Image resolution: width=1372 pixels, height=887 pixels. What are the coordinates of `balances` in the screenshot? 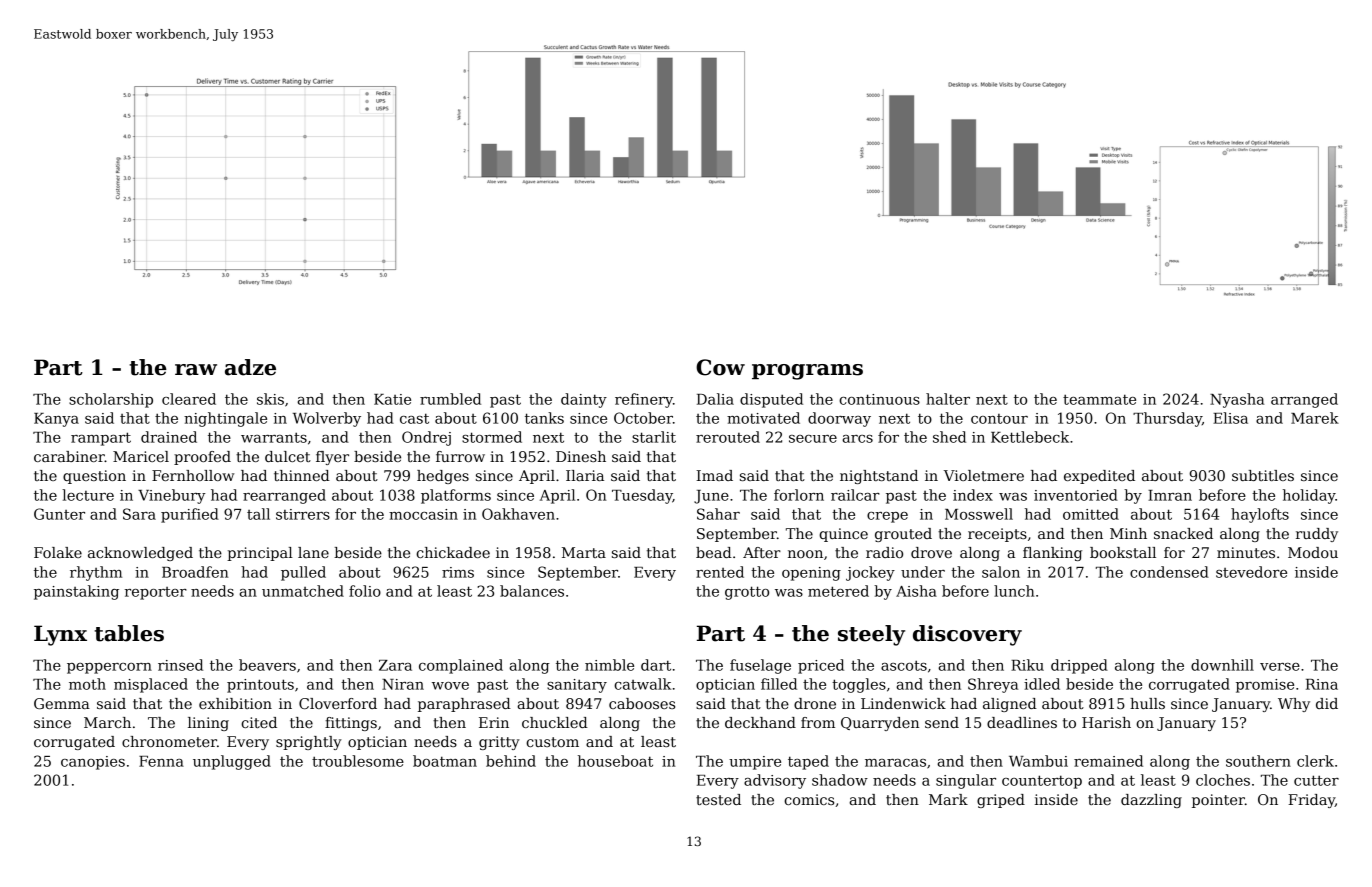 It's located at (532, 591).
